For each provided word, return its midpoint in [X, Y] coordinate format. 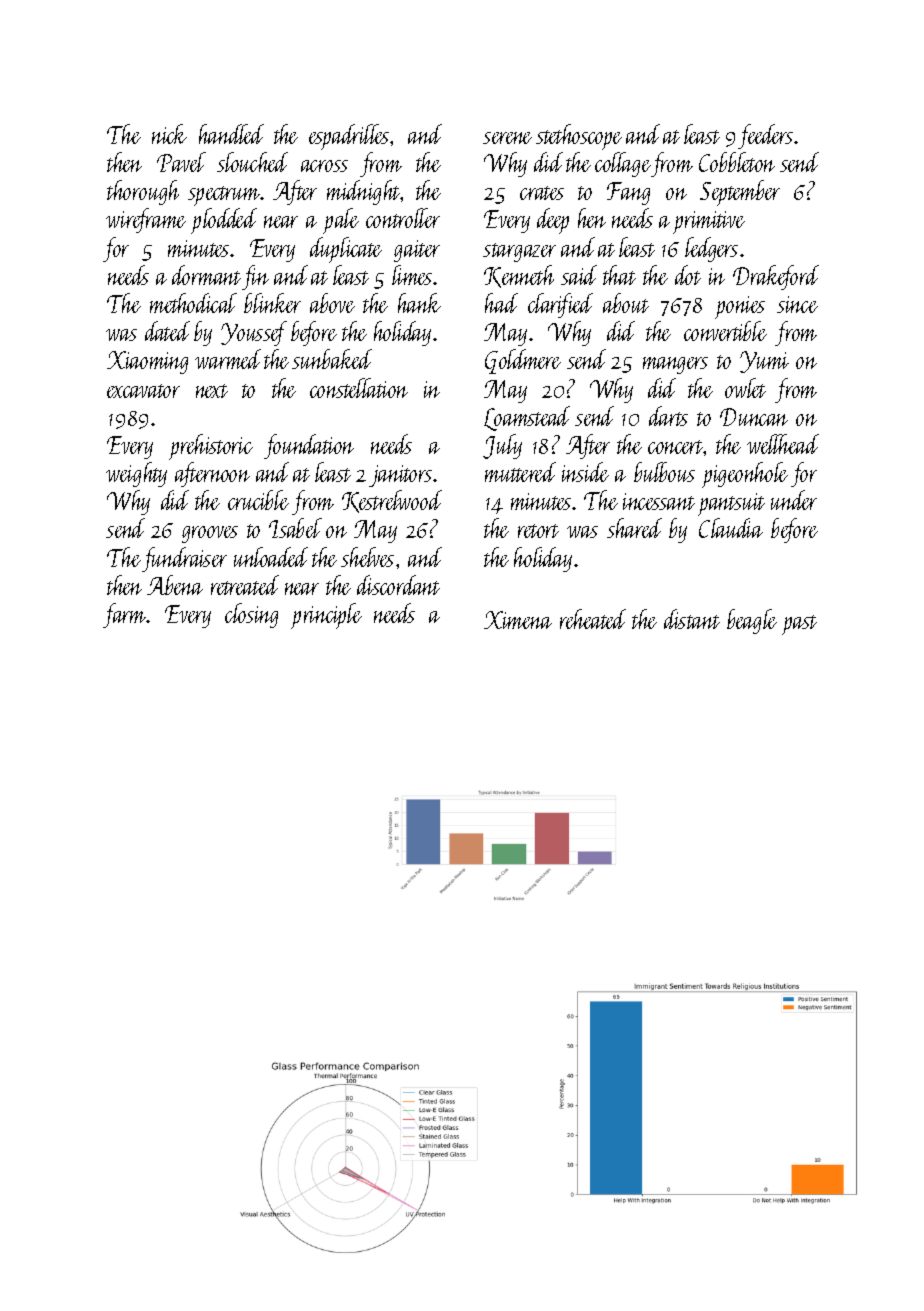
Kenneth [519, 276]
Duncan [754, 417]
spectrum [224, 196]
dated [167, 331]
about [626, 303]
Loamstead [527, 418]
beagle [752, 621]
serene [507, 138]
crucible [258, 500]
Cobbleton [737, 162]
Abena [175, 585]
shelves [367, 557]
